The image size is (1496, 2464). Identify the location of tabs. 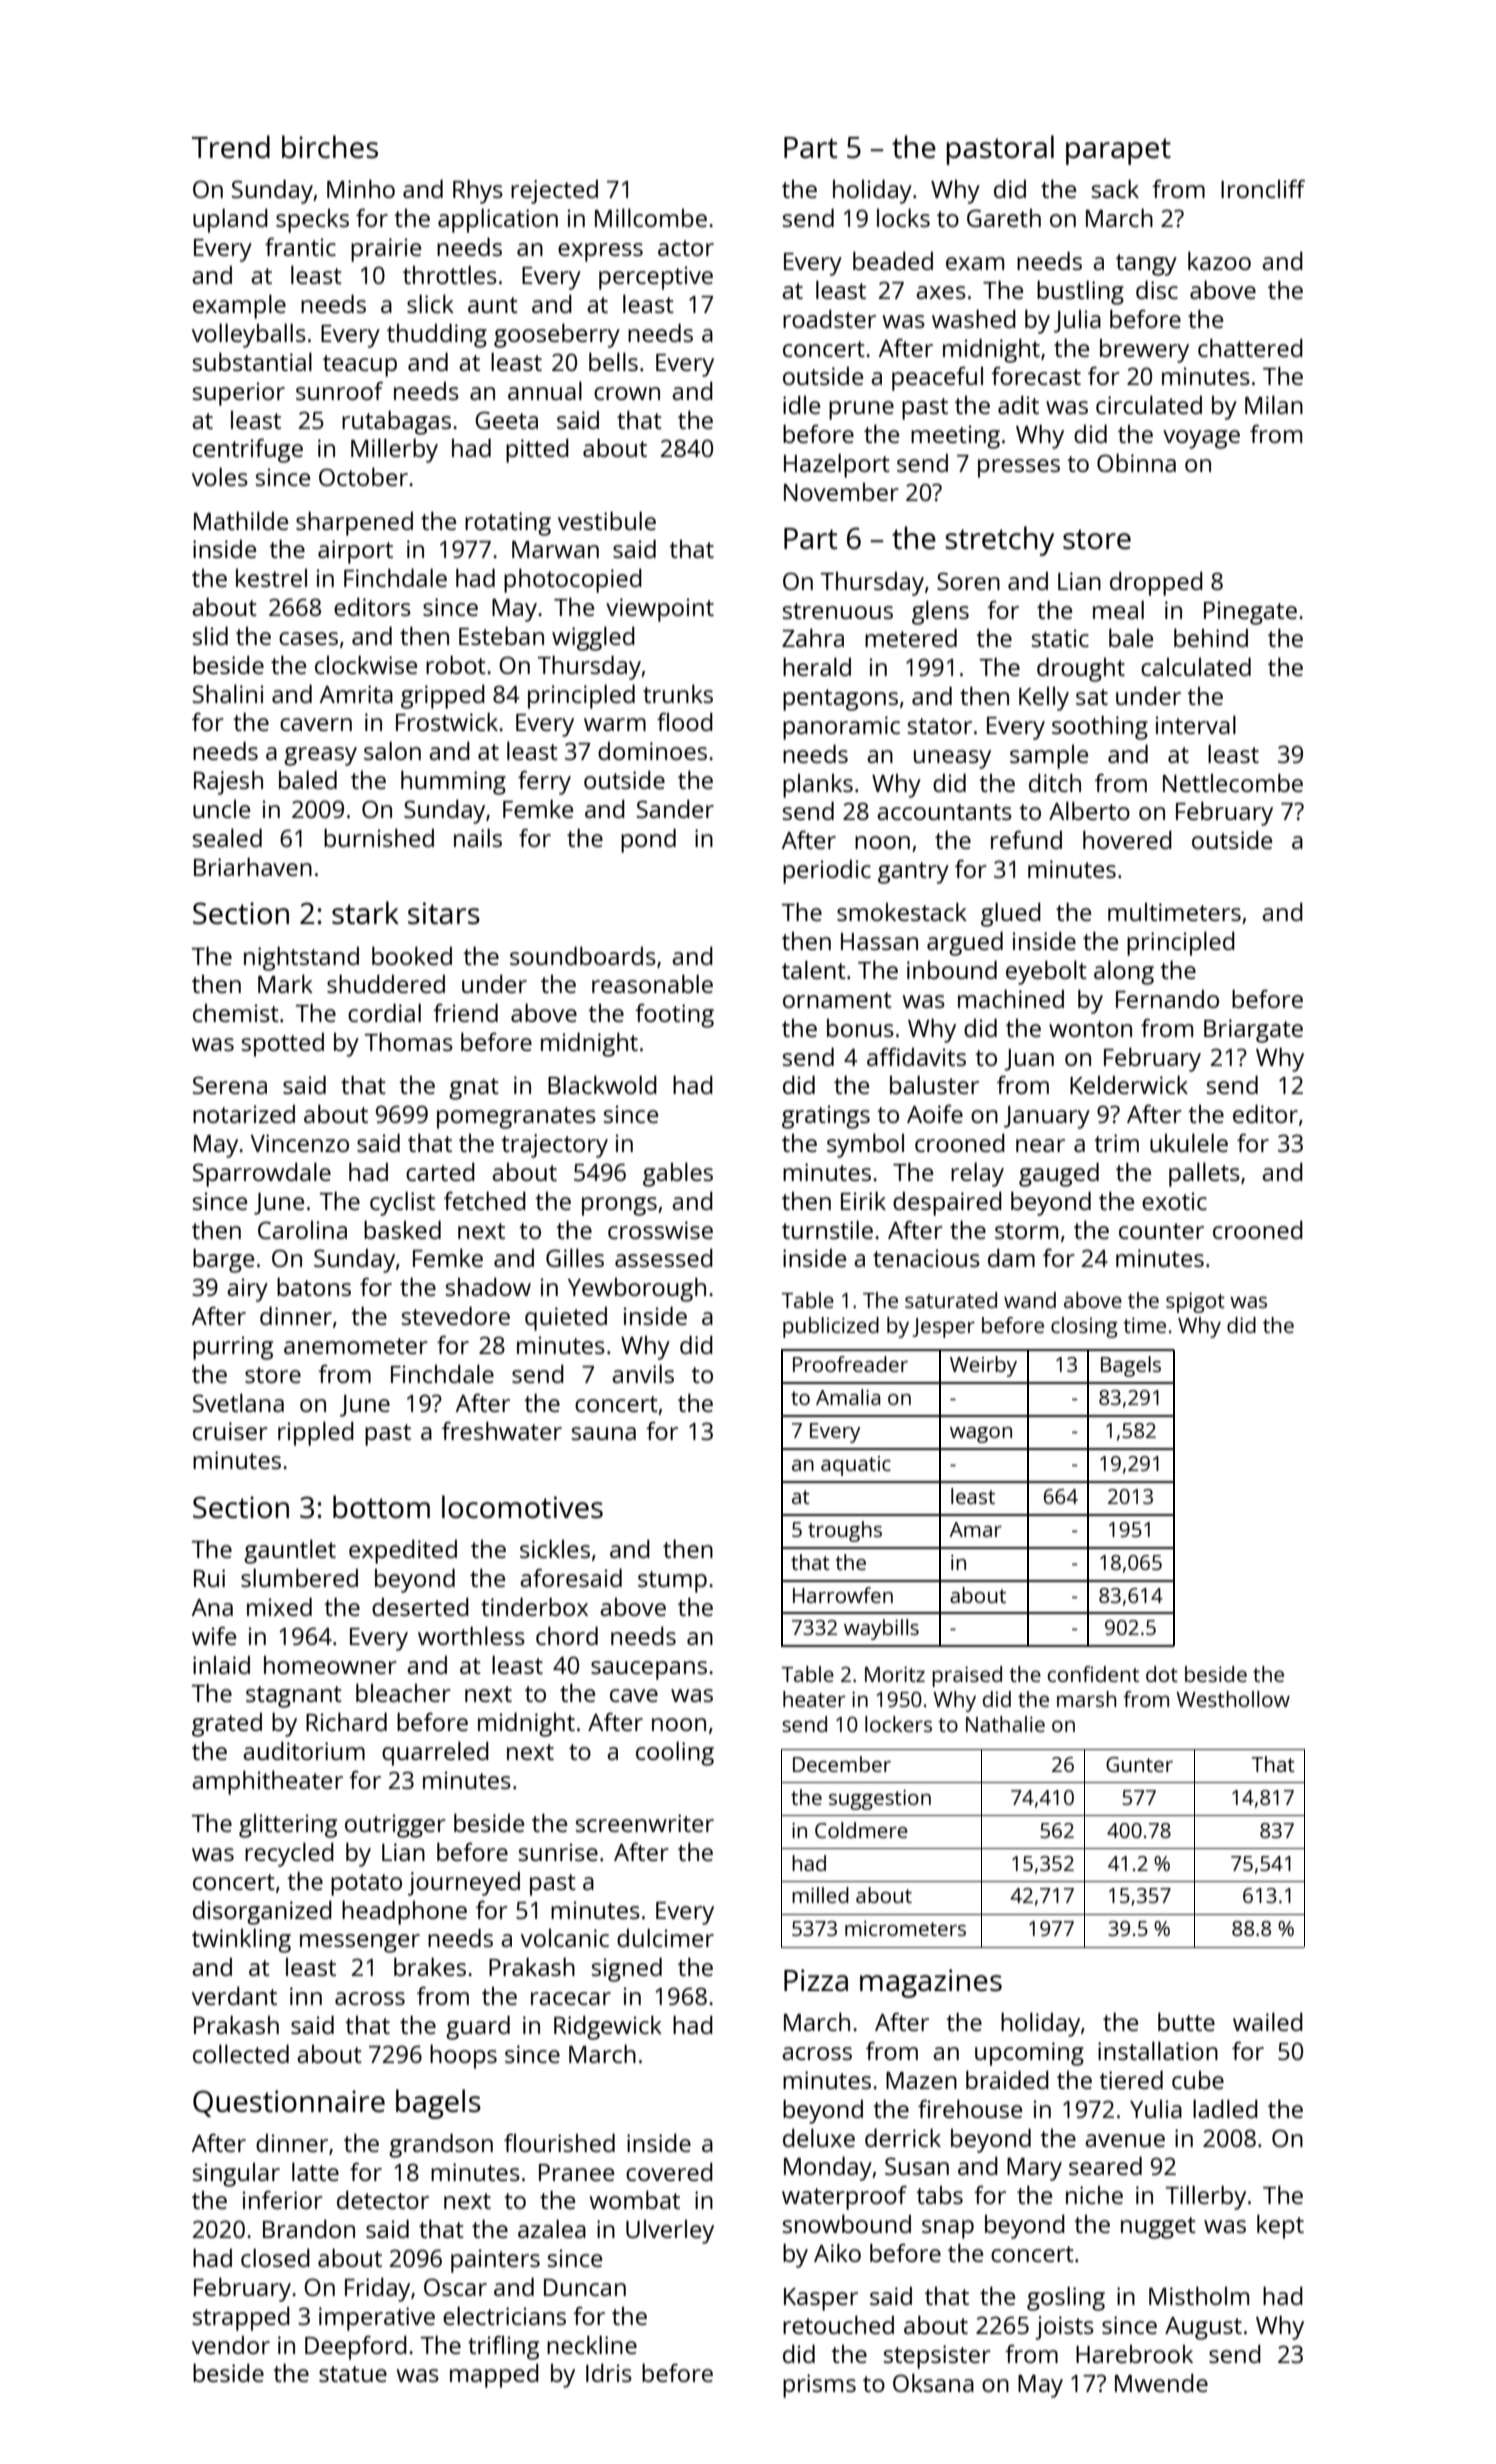
(939, 2195).
